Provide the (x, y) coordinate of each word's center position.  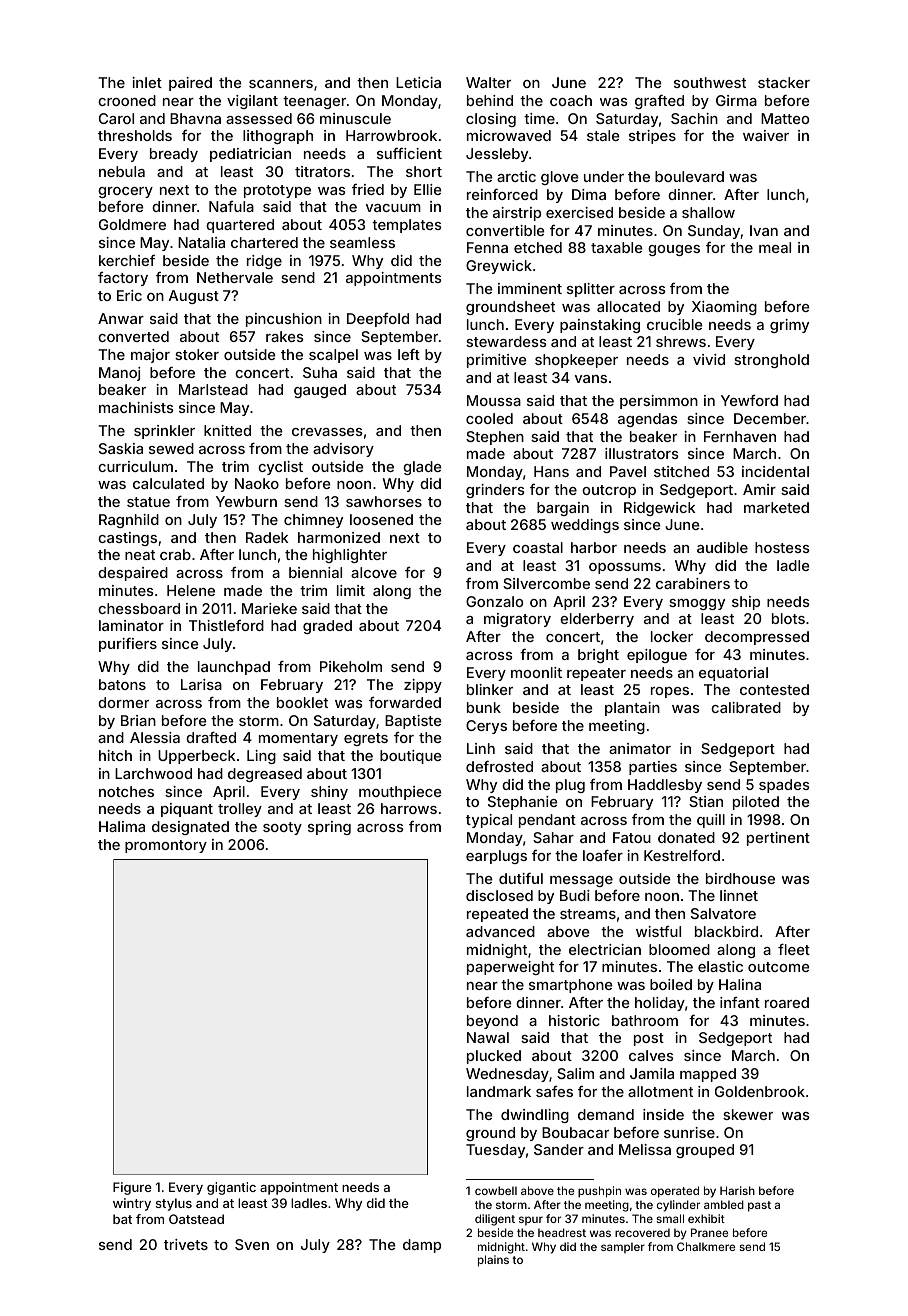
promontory (166, 846)
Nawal (488, 1037)
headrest (562, 1232)
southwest (710, 82)
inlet (147, 82)
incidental (775, 471)
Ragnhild (129, 521)
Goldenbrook (760, 1091)
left (409, 354)
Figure (132, 1188)
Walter (488, 82)
